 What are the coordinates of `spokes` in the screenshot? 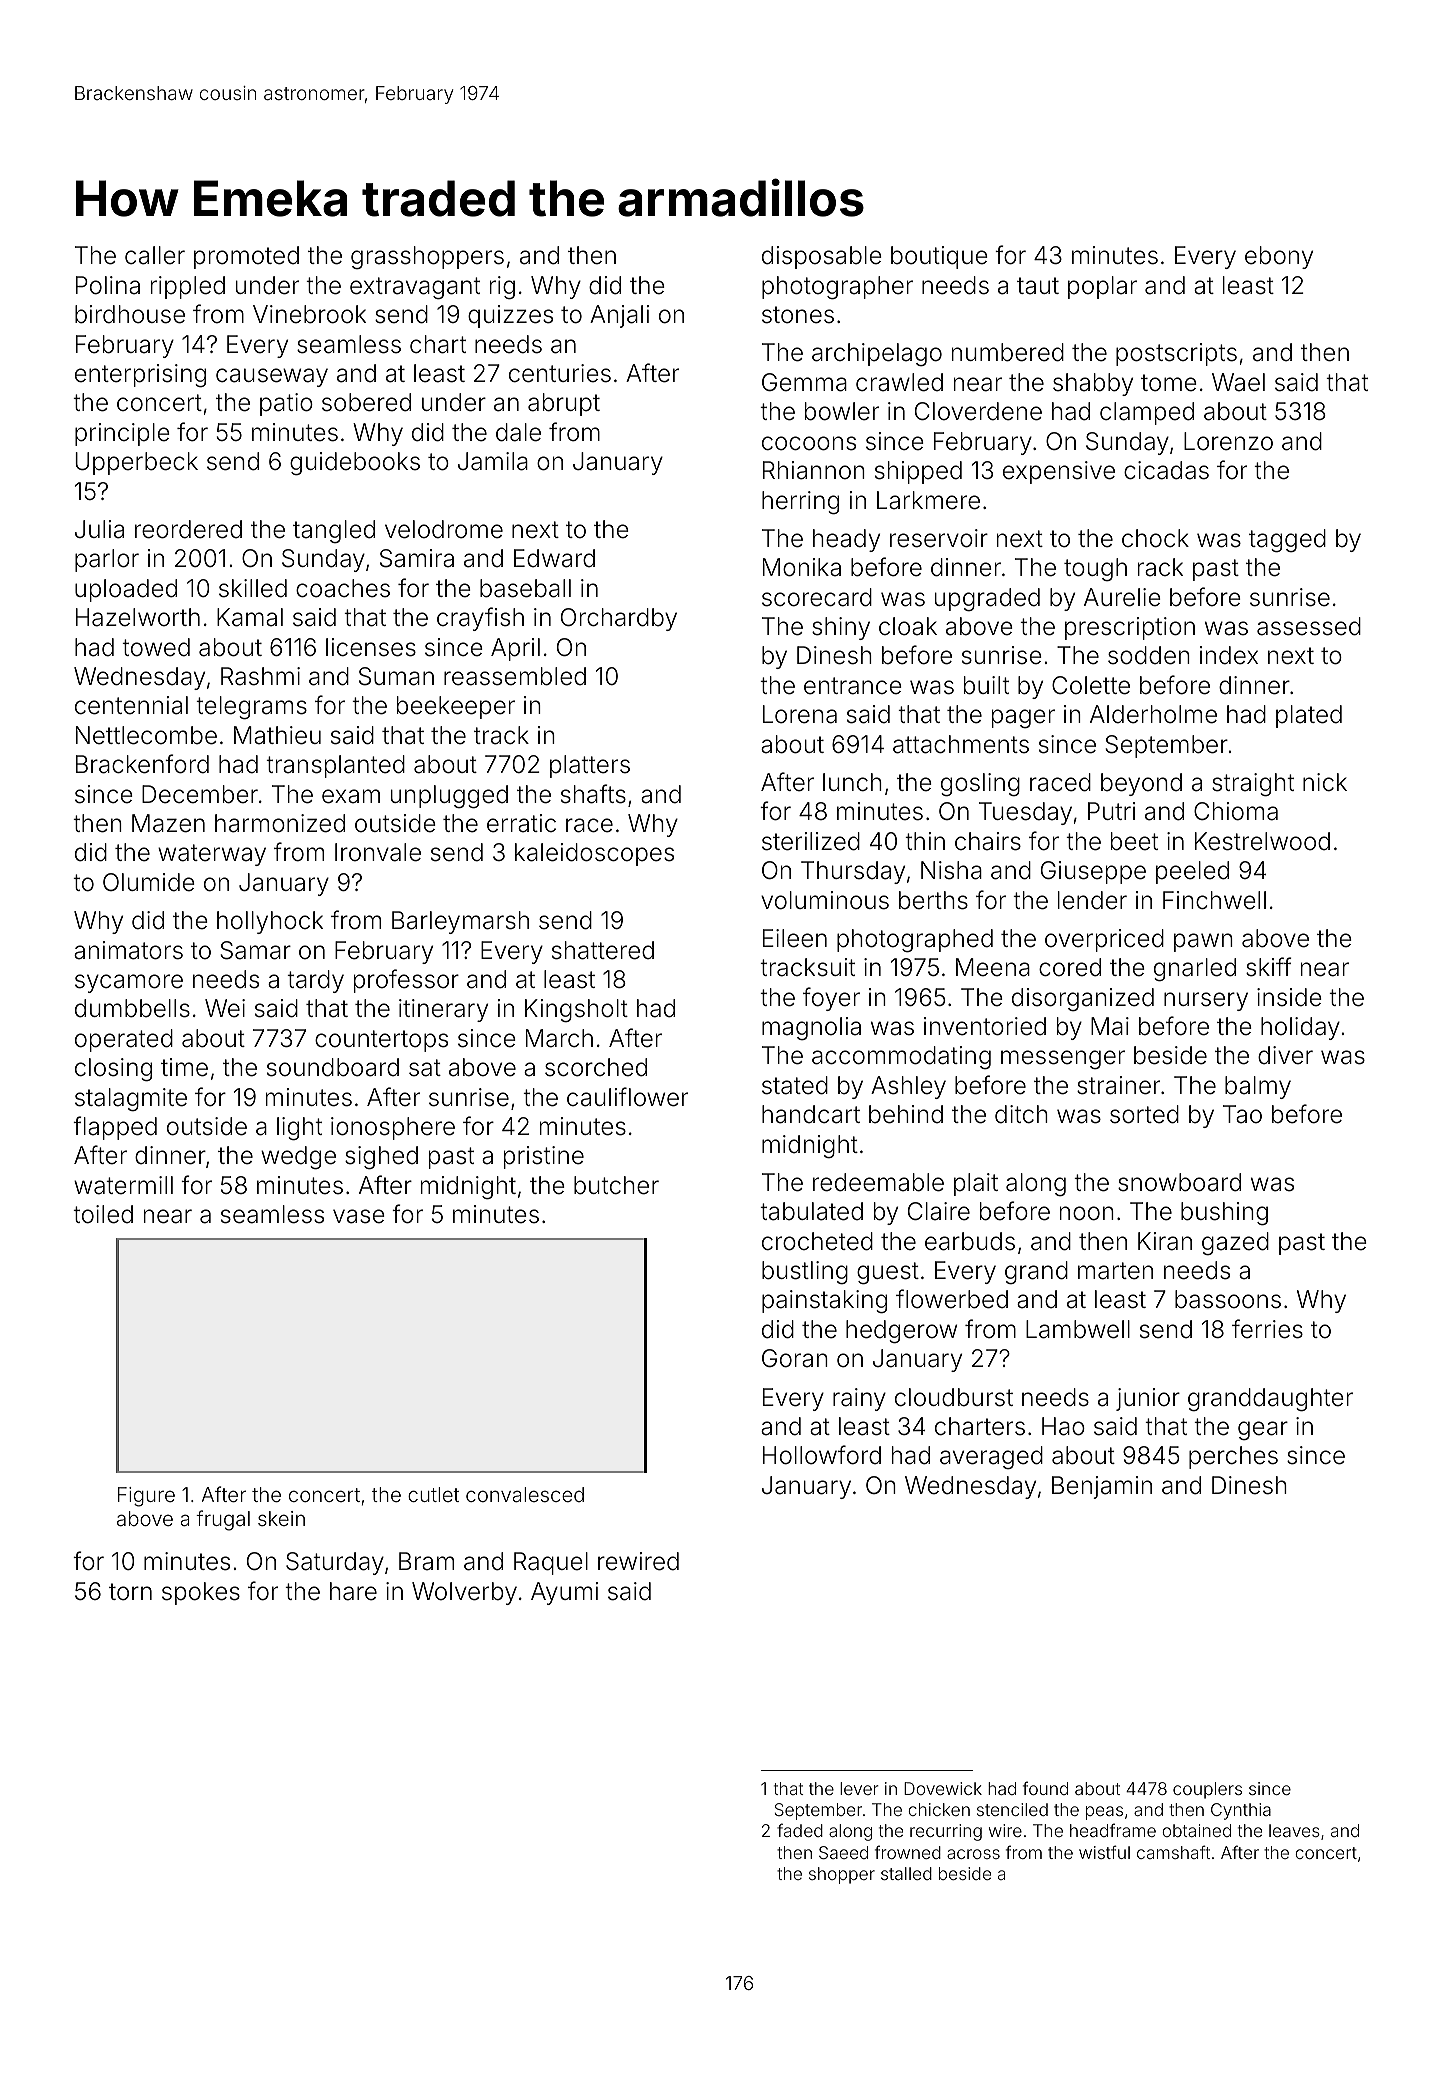 It's located at (201, 1593).
